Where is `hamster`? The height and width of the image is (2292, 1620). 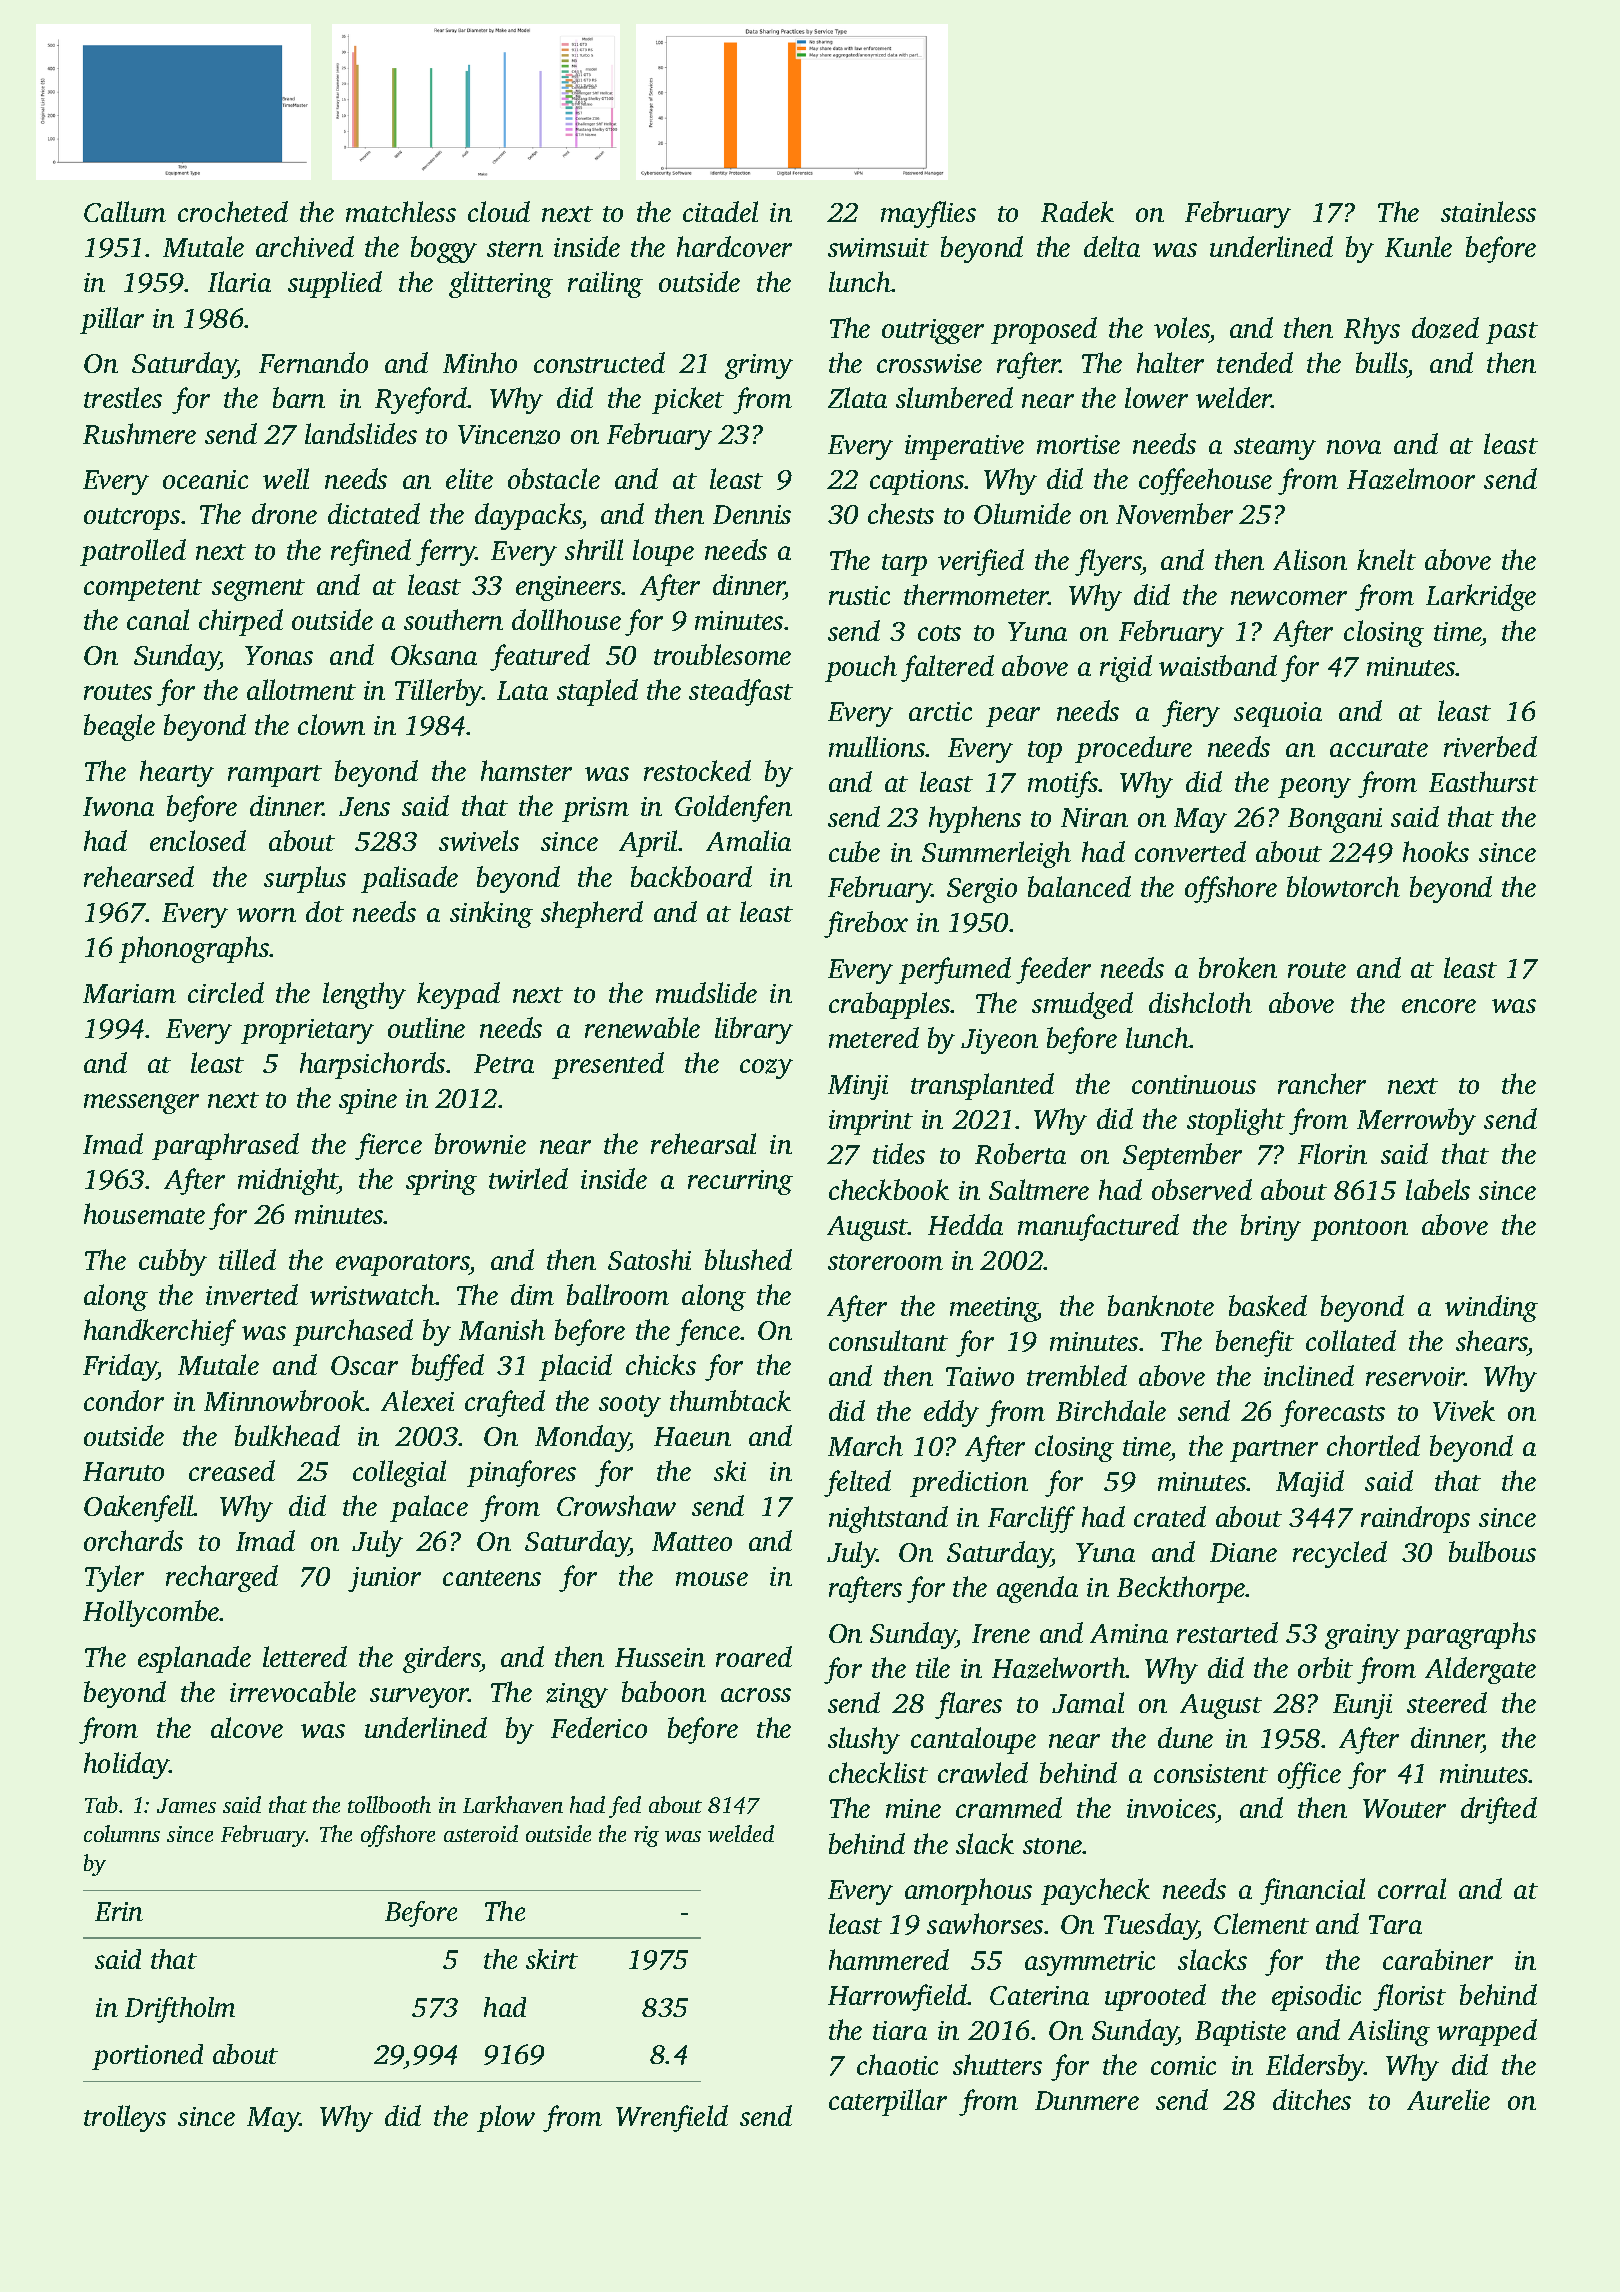
hamster is located at coordinates (526, 770).
